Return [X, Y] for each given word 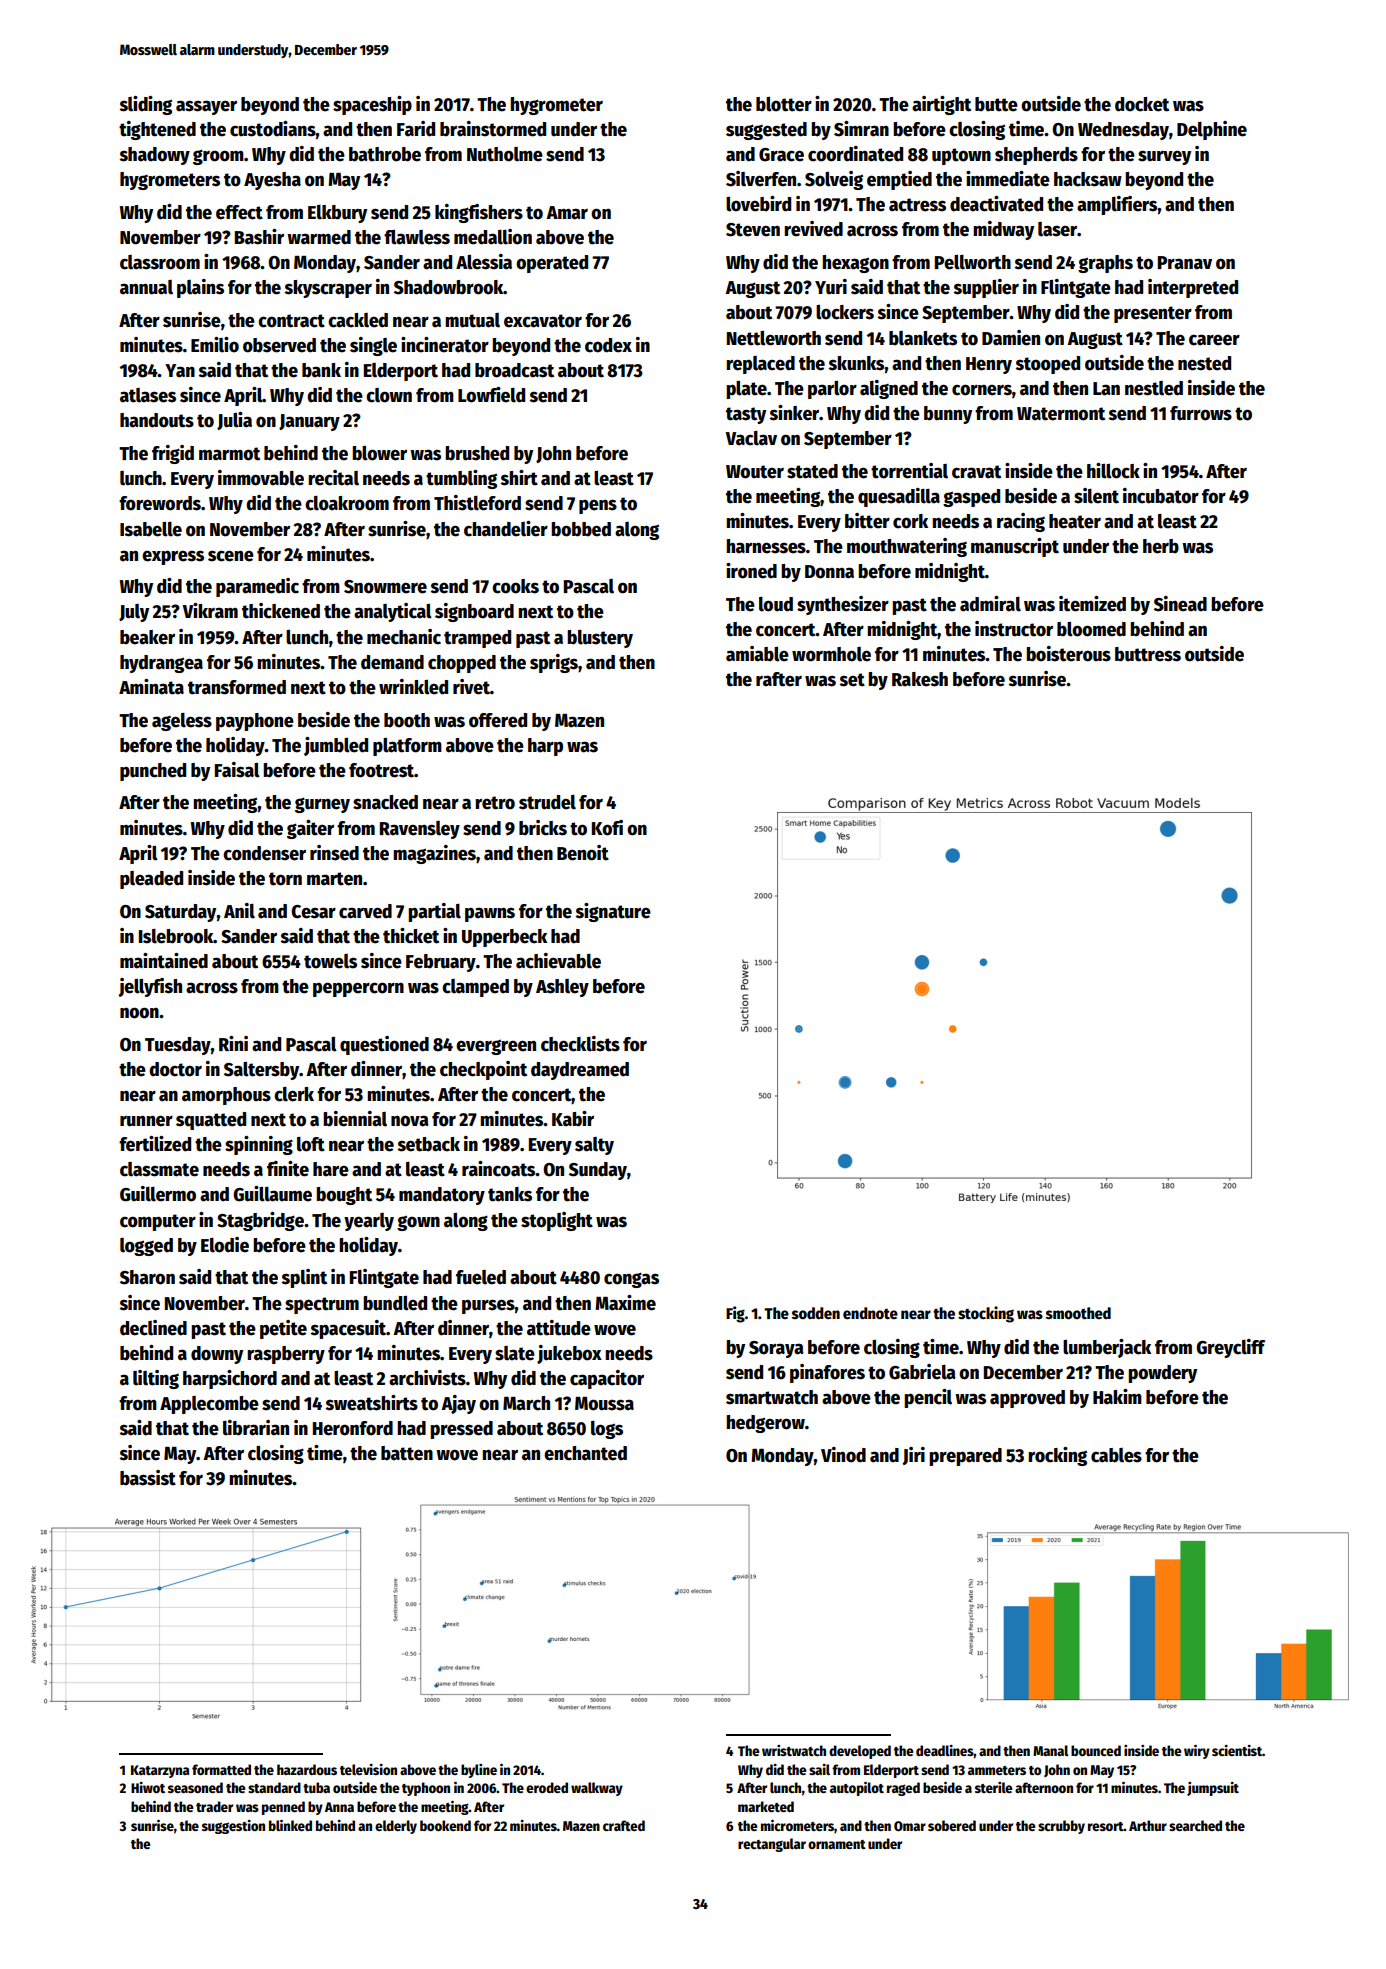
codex [608, 345]
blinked [290, 1825]
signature [613, 912]
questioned [384, 1045]
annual [146, 287]
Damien [1011, 338]
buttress [1148, 654]
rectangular [772, 1845]
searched [1195, 1825]
